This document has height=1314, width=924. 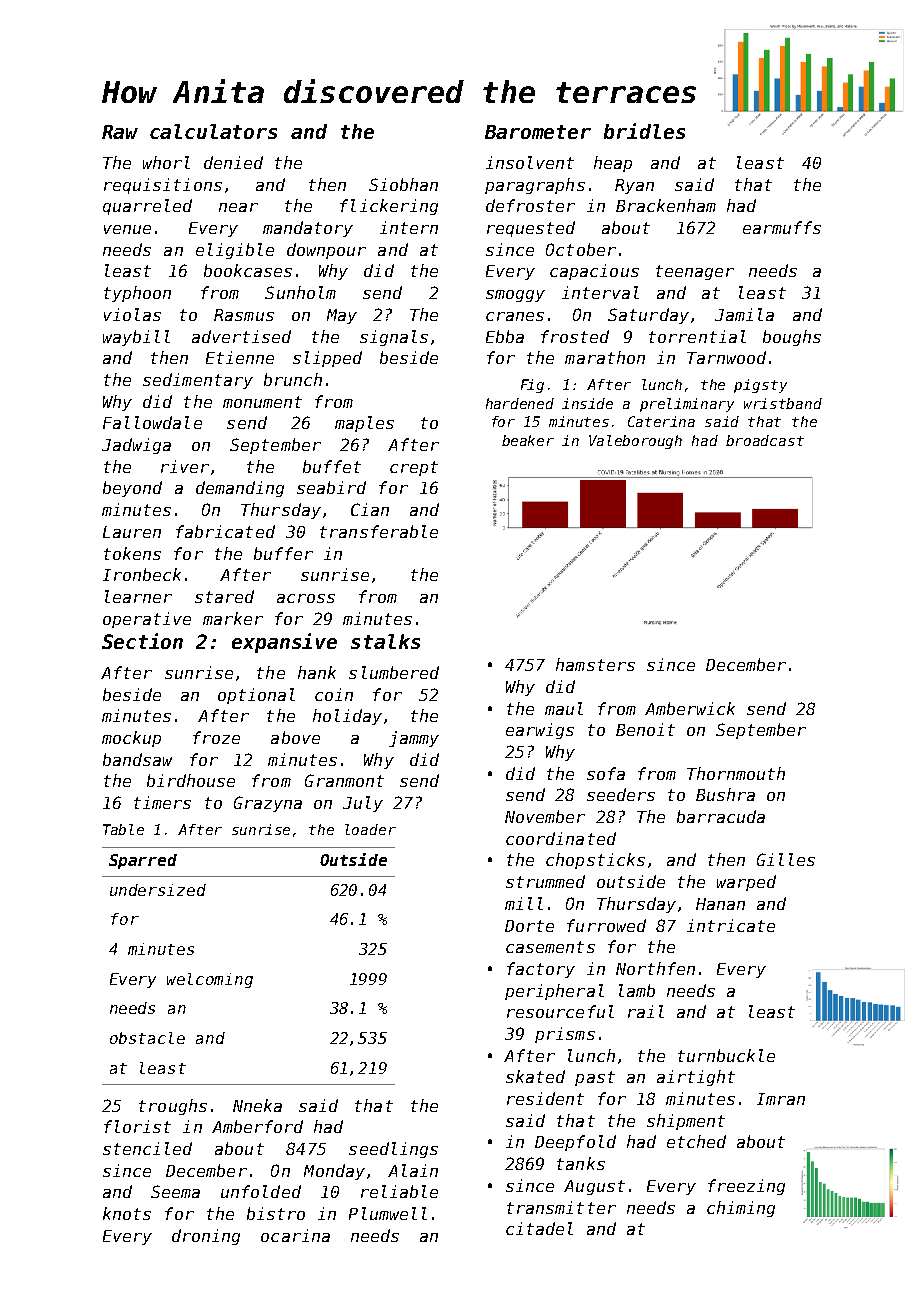 I want to click on calculators, so click(x=213, y=131).
